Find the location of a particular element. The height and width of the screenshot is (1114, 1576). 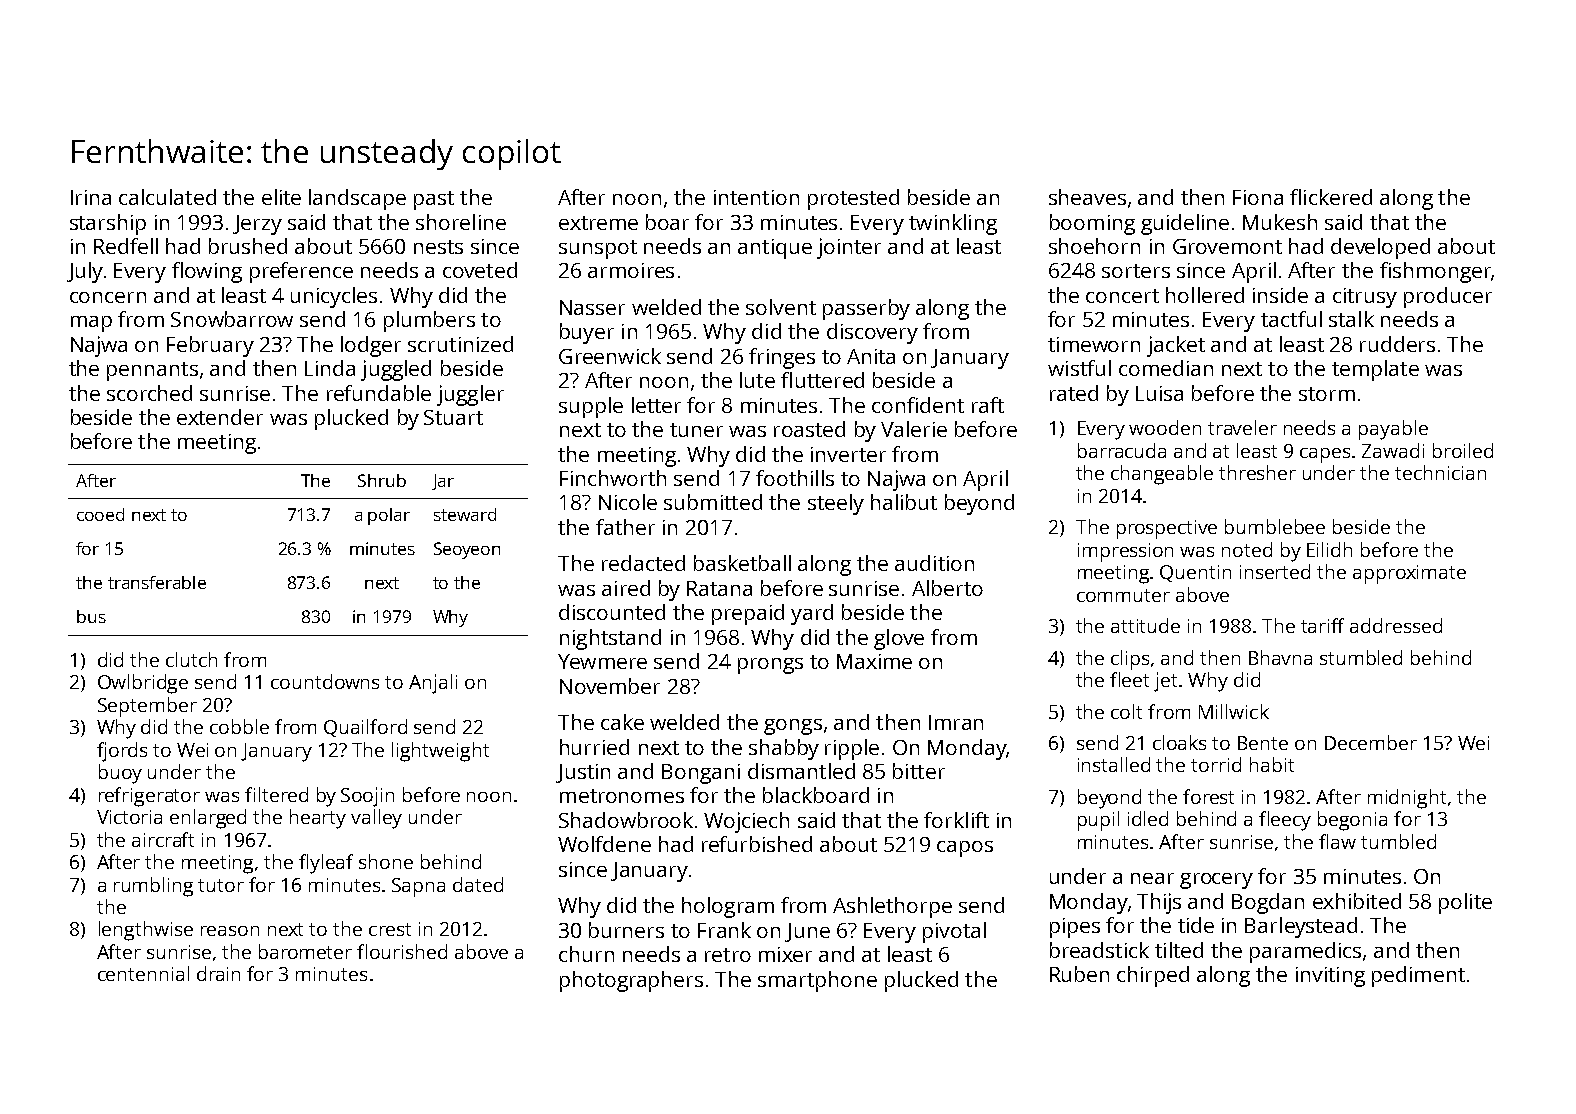

intention is located at coordinates (756, 197).
